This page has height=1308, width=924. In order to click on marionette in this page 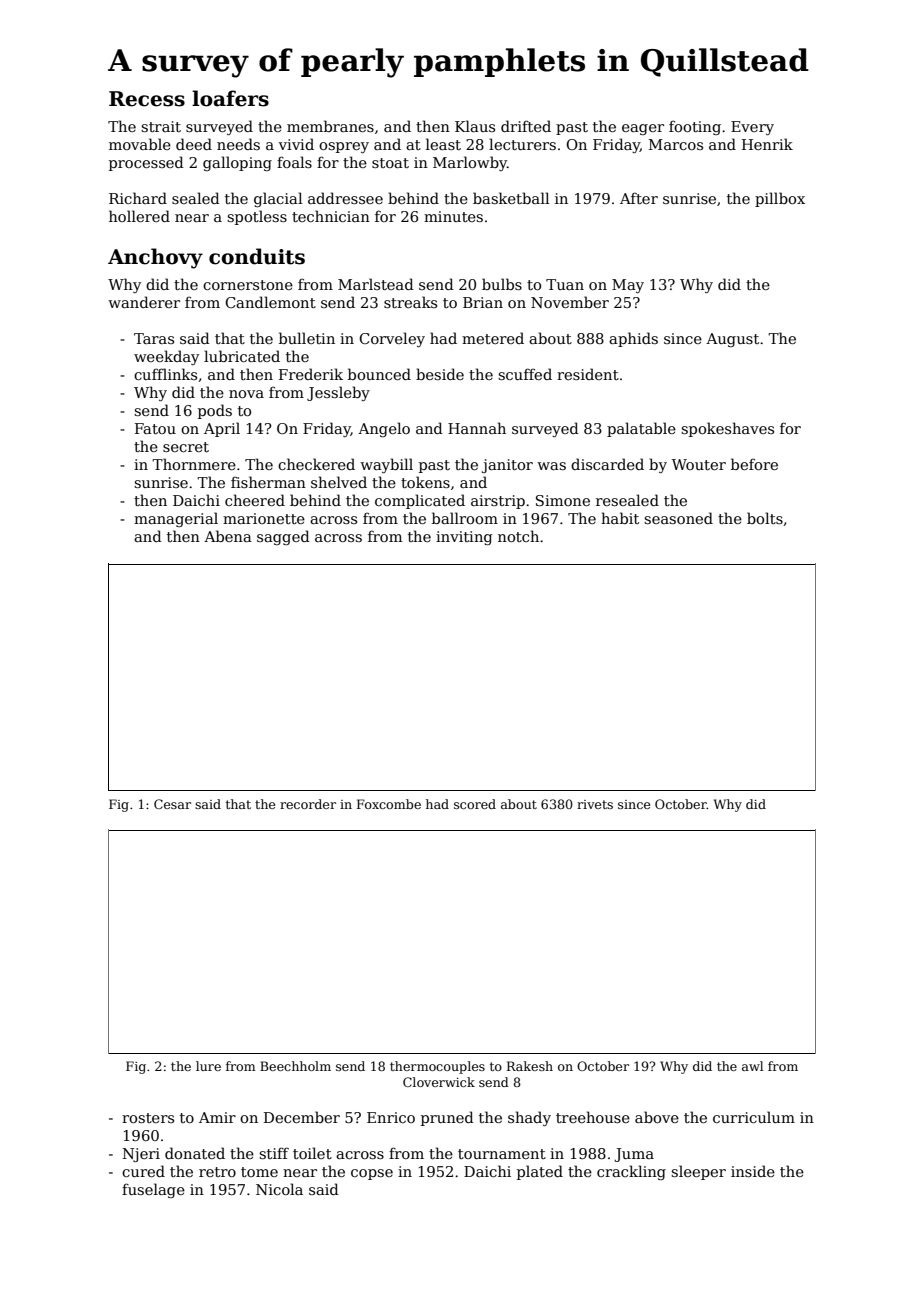, I will do `click(264, 518)`.
